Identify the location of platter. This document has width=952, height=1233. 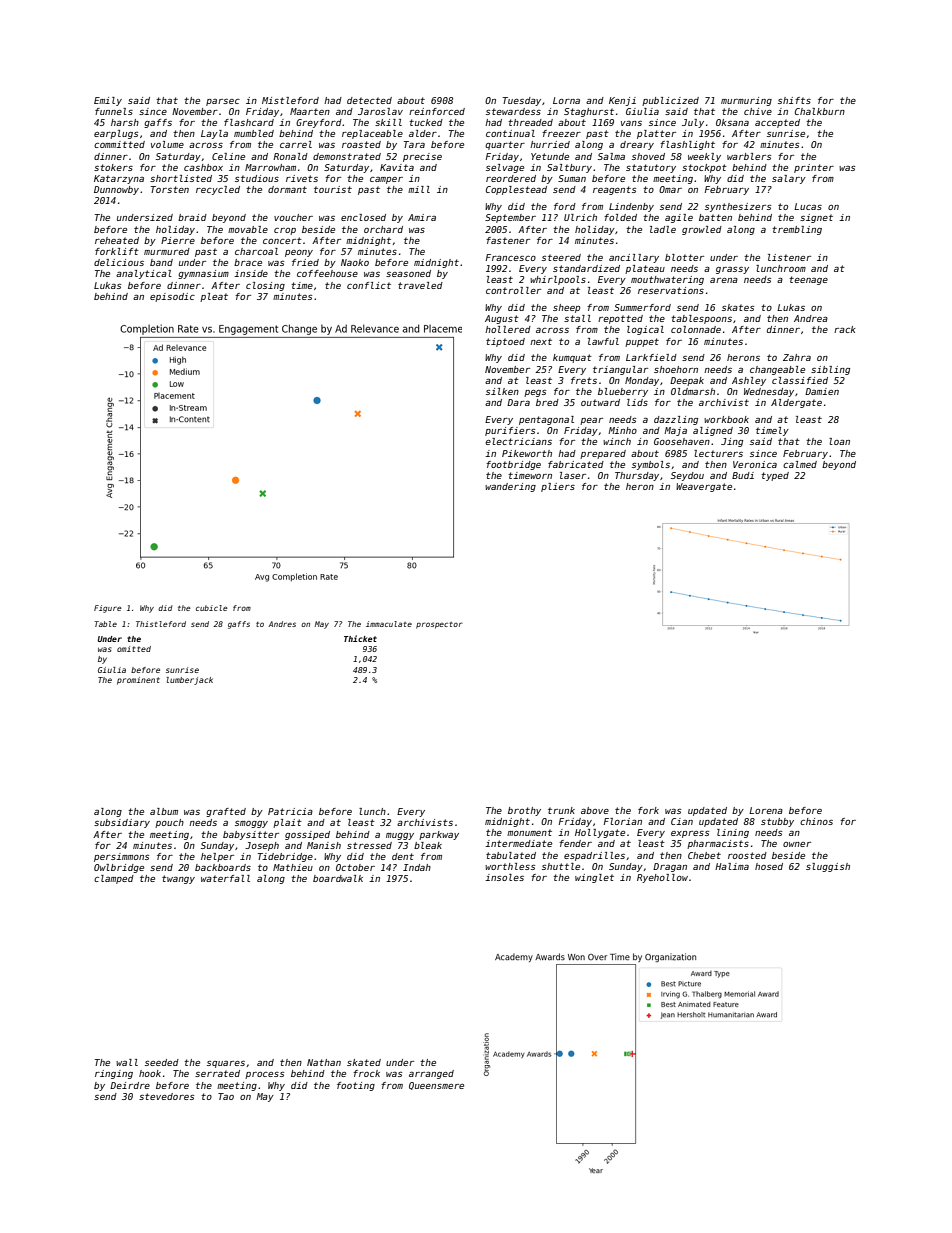
(656, 134).
